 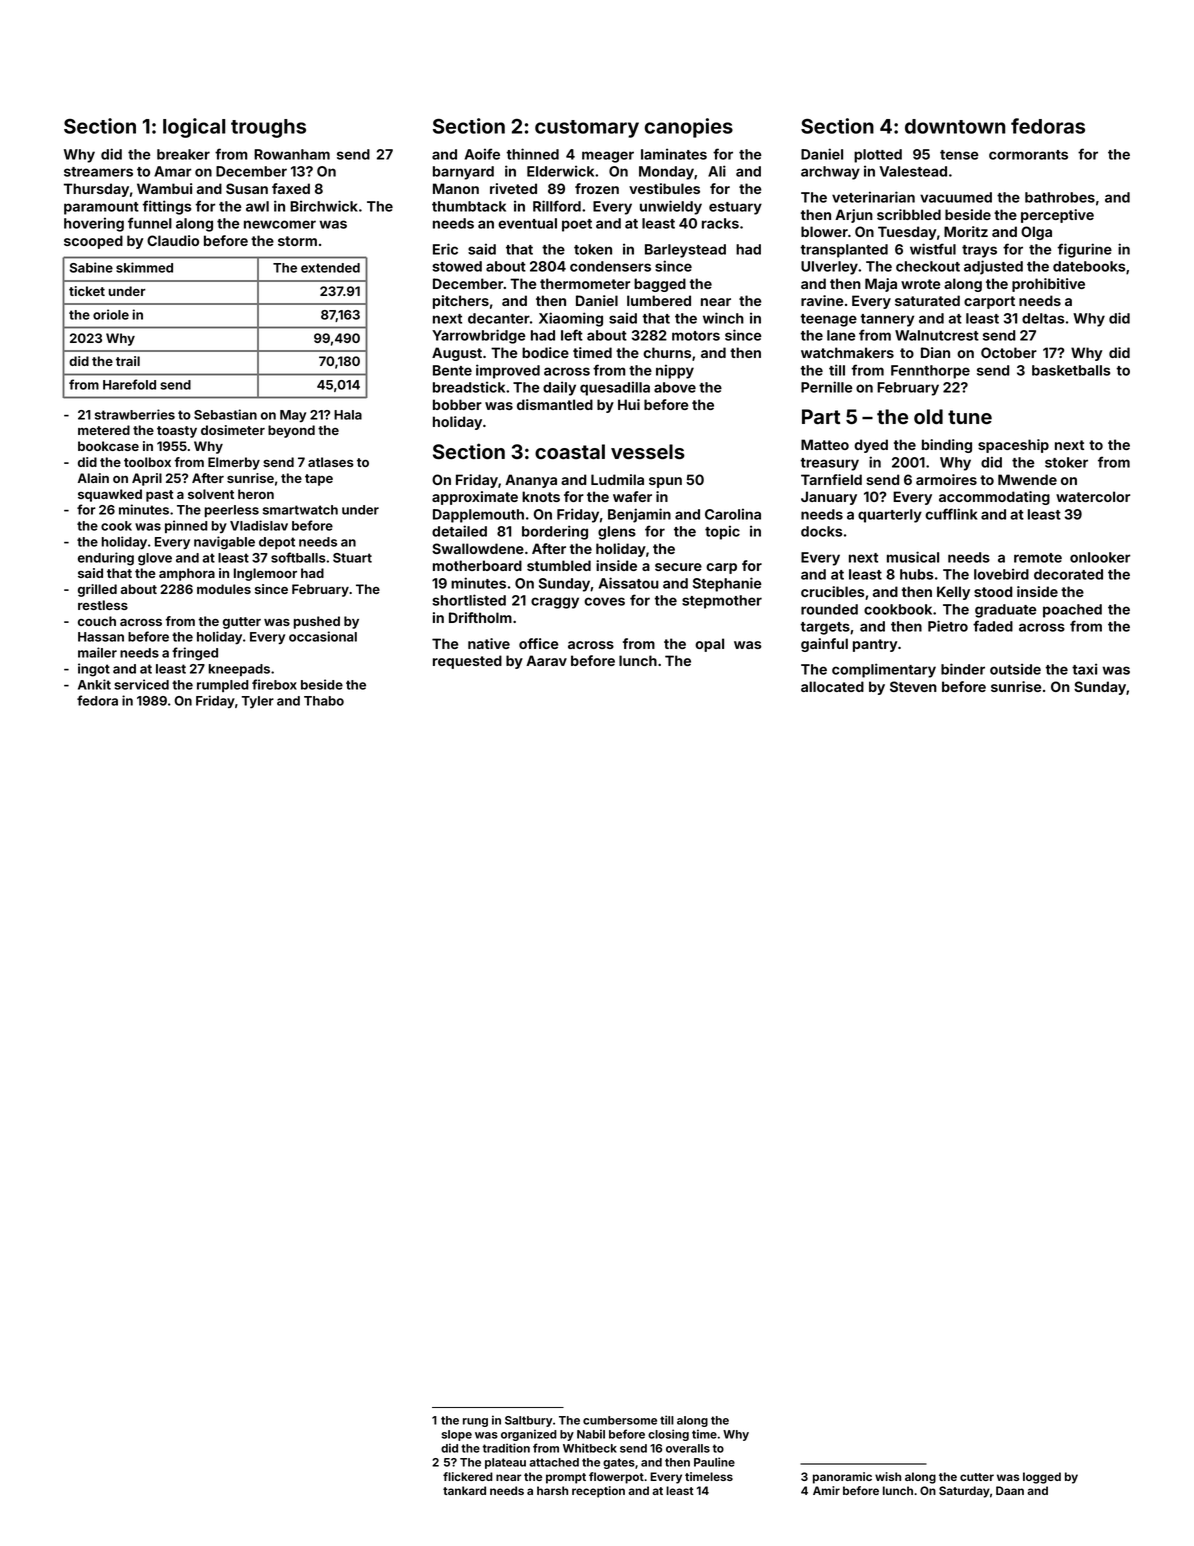 I want to click on troughs, so click(x=268, y=128).
